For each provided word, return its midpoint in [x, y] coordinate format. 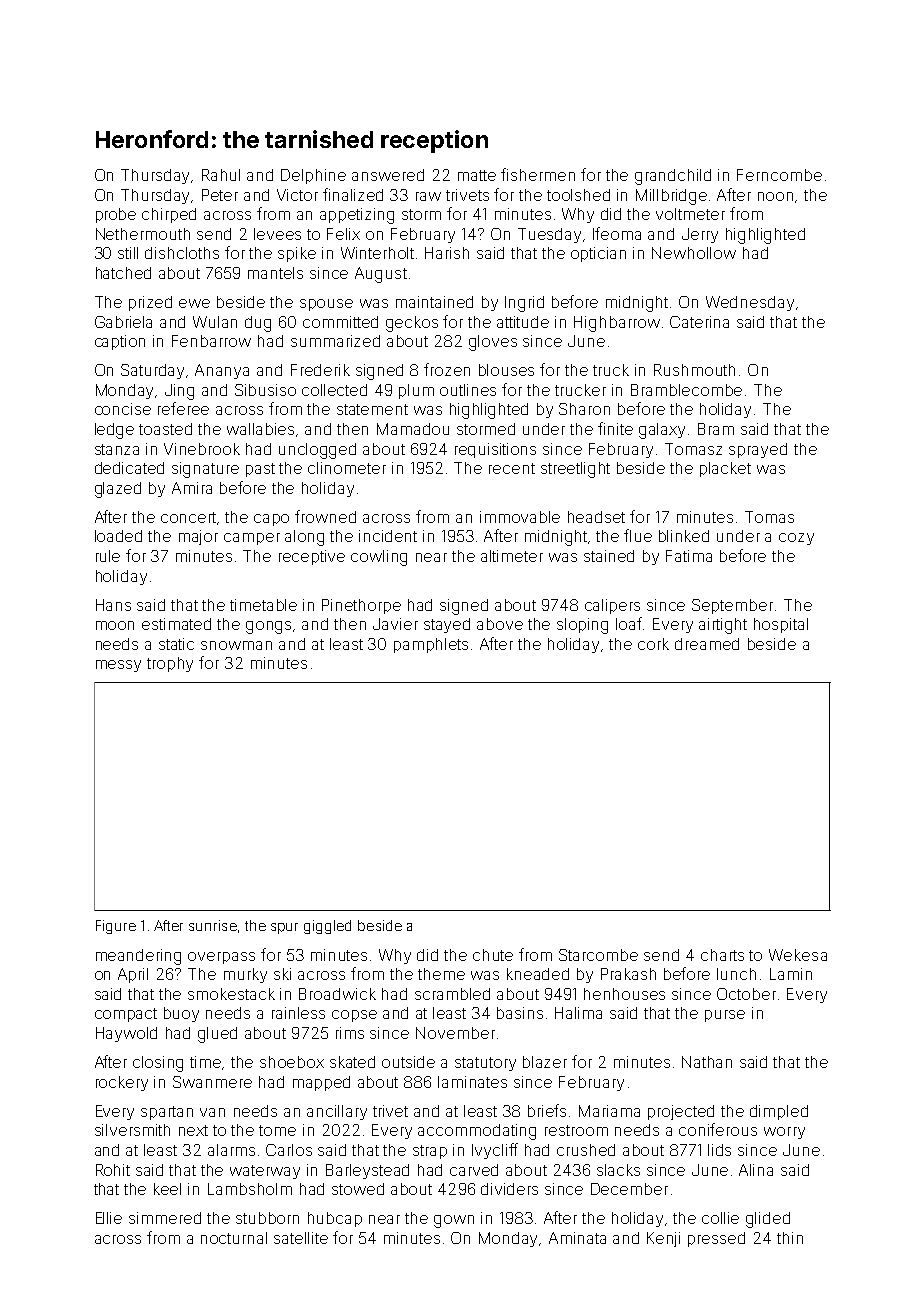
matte [477, 175]
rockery [122, 1083]
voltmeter [690, 214]
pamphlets [431, 645]
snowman [236, 645]
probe [116, 215]
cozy [796, 539]
